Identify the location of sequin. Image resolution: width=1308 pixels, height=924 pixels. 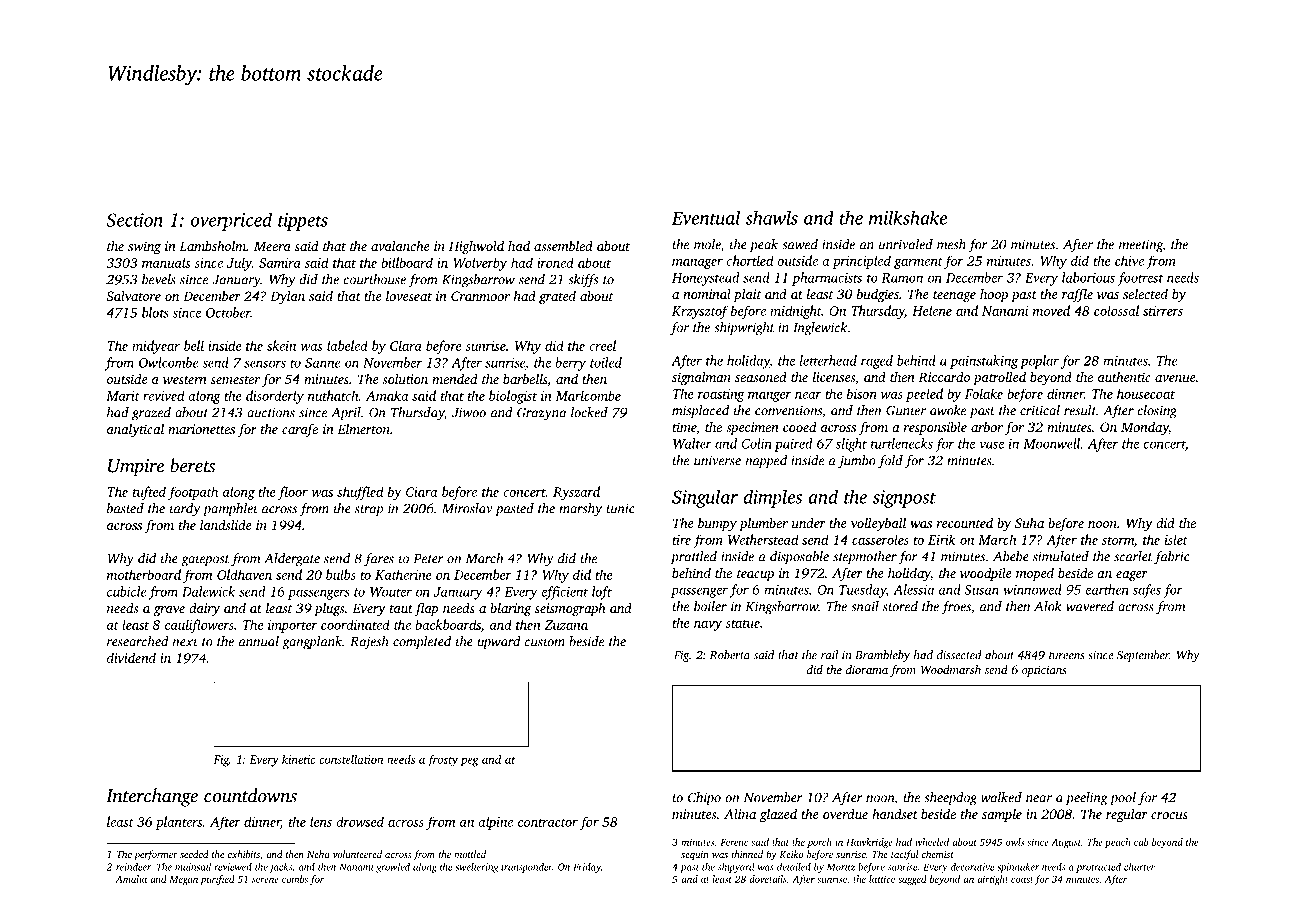
(695, 856).
